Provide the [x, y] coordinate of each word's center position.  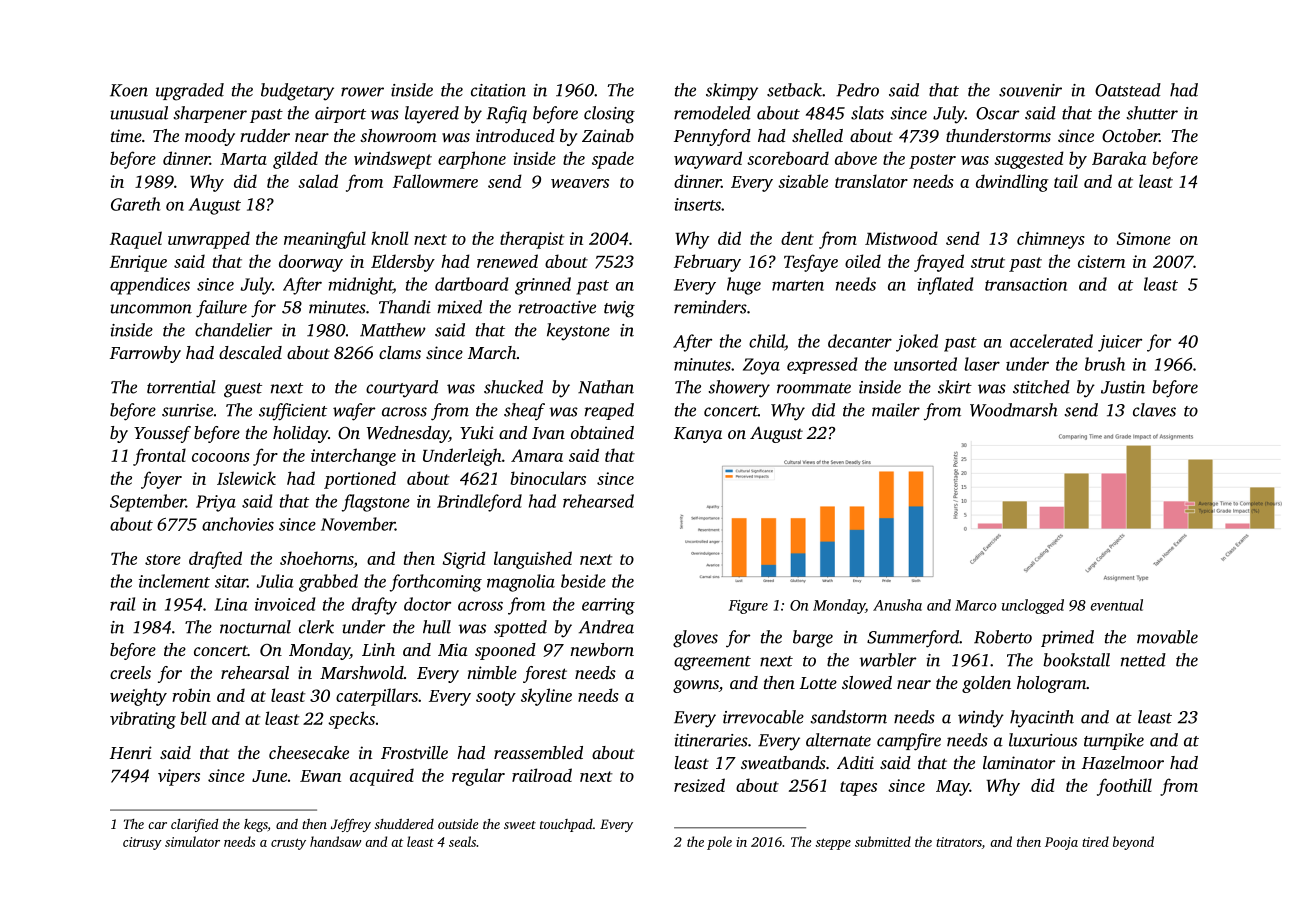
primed [1067, 638]
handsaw [335, 841]
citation [498, 90]
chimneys [1051, 240]
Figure [748, 607]
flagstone [376, 503]
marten [798, 285]
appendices [150, 286]
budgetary [297, 92]
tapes [858, 788]
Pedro [857, 90]
